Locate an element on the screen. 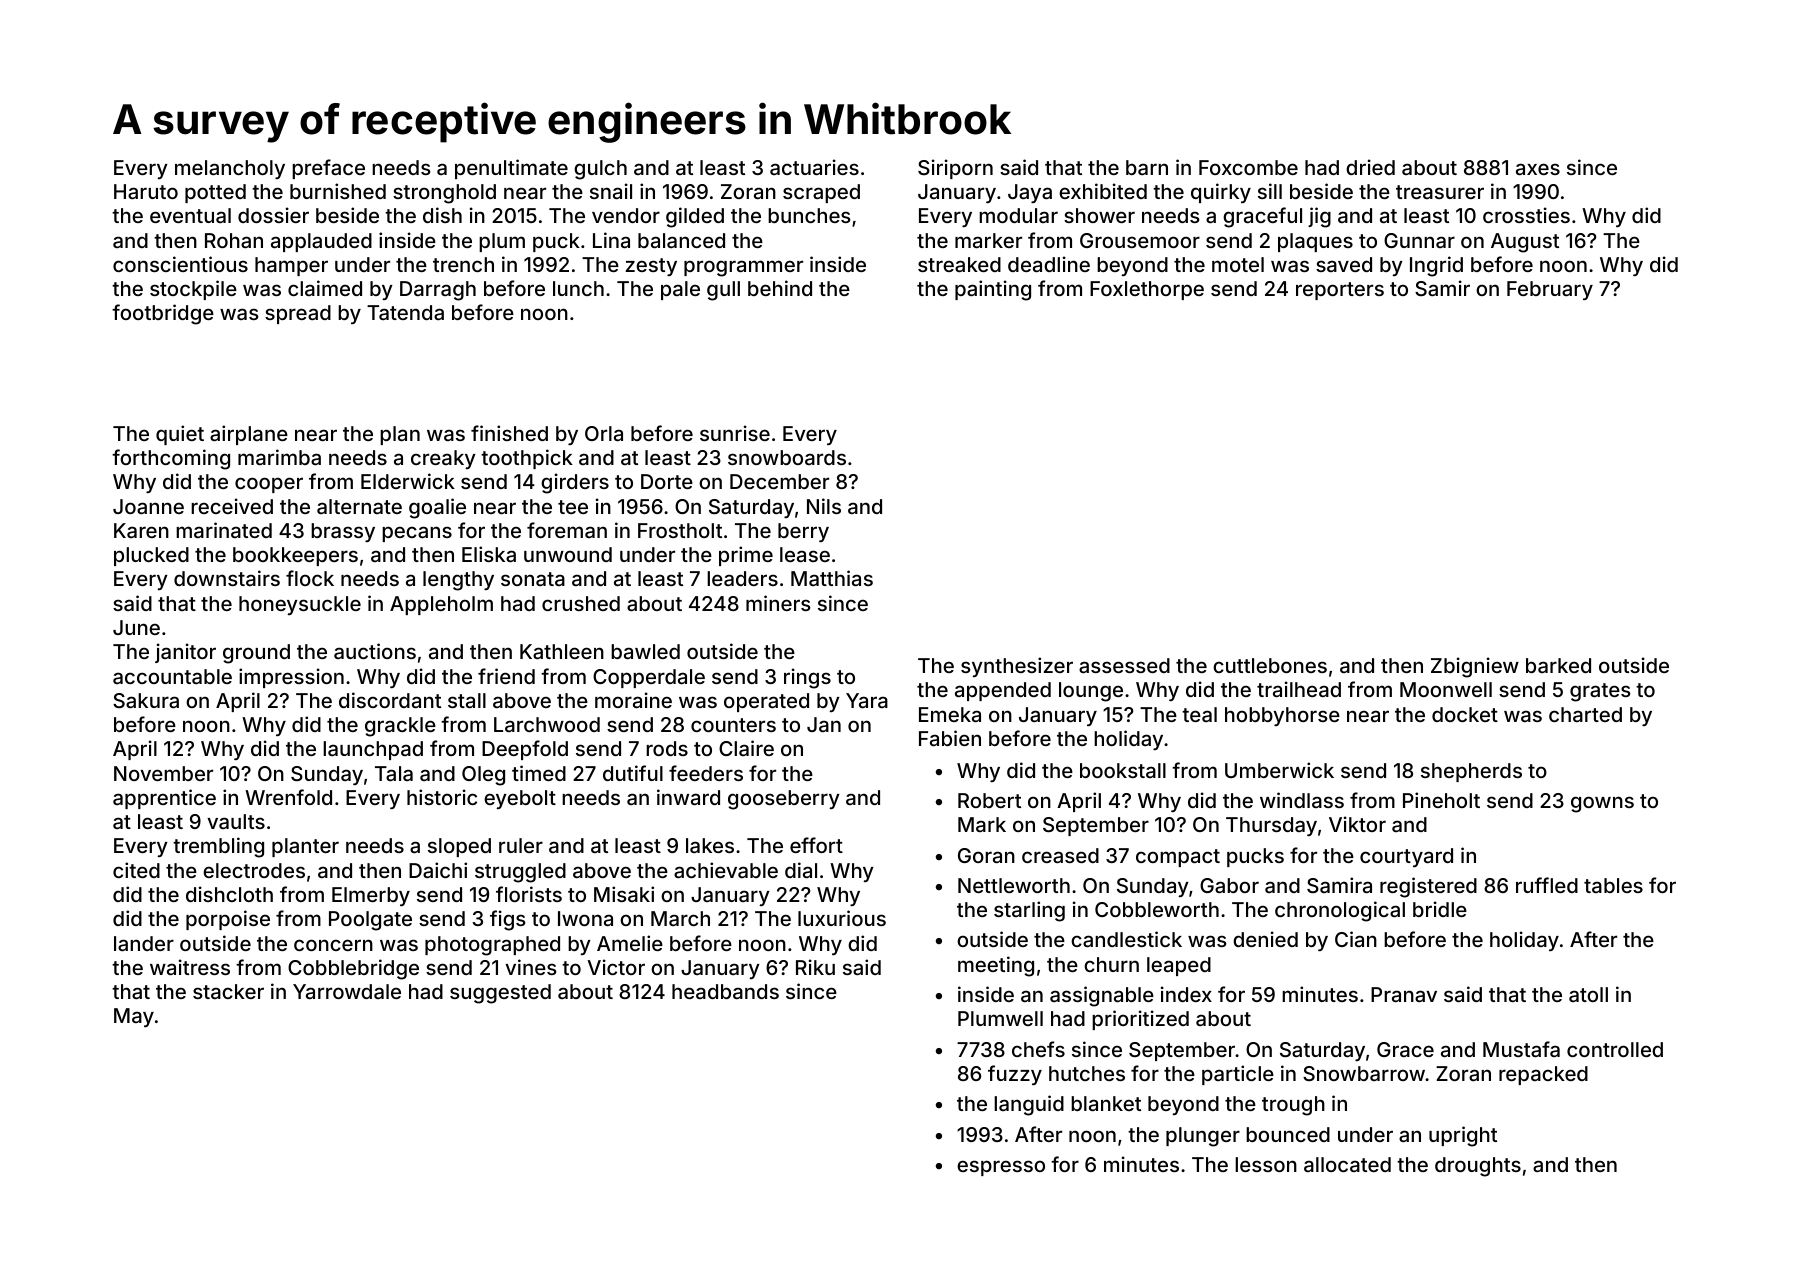 Image resolution: width=1807 pixels, height=1278 pixels. preface is located at coordinates (328, 169).
